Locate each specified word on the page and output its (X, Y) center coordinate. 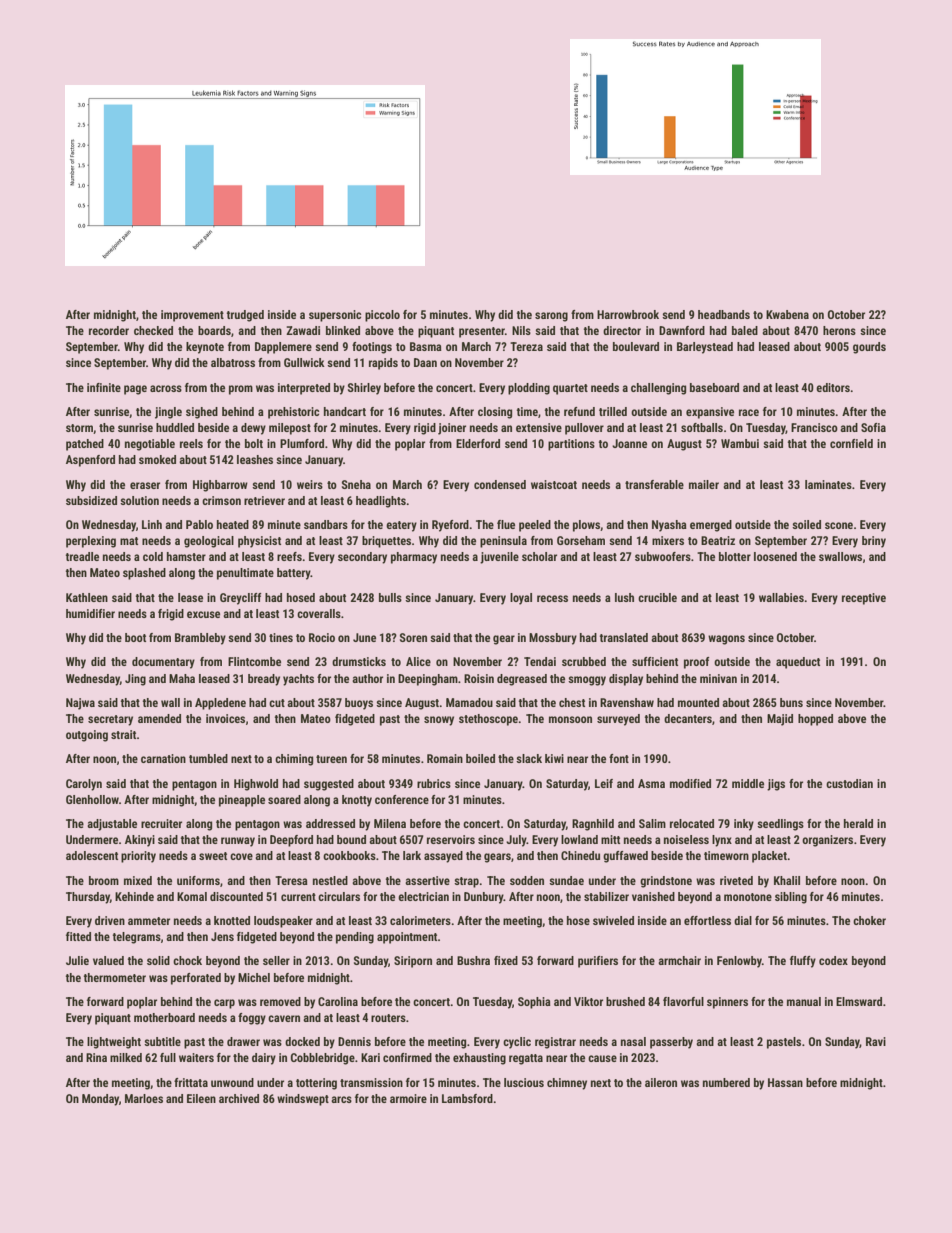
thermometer (115, 977)
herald (858, 823)
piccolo (382, 316)
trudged (245, 316)
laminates (828, 484)
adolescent (92, 855)
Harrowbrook (628, 314)
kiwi (554, 758)
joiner (452, 429)
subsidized (91, 500)
